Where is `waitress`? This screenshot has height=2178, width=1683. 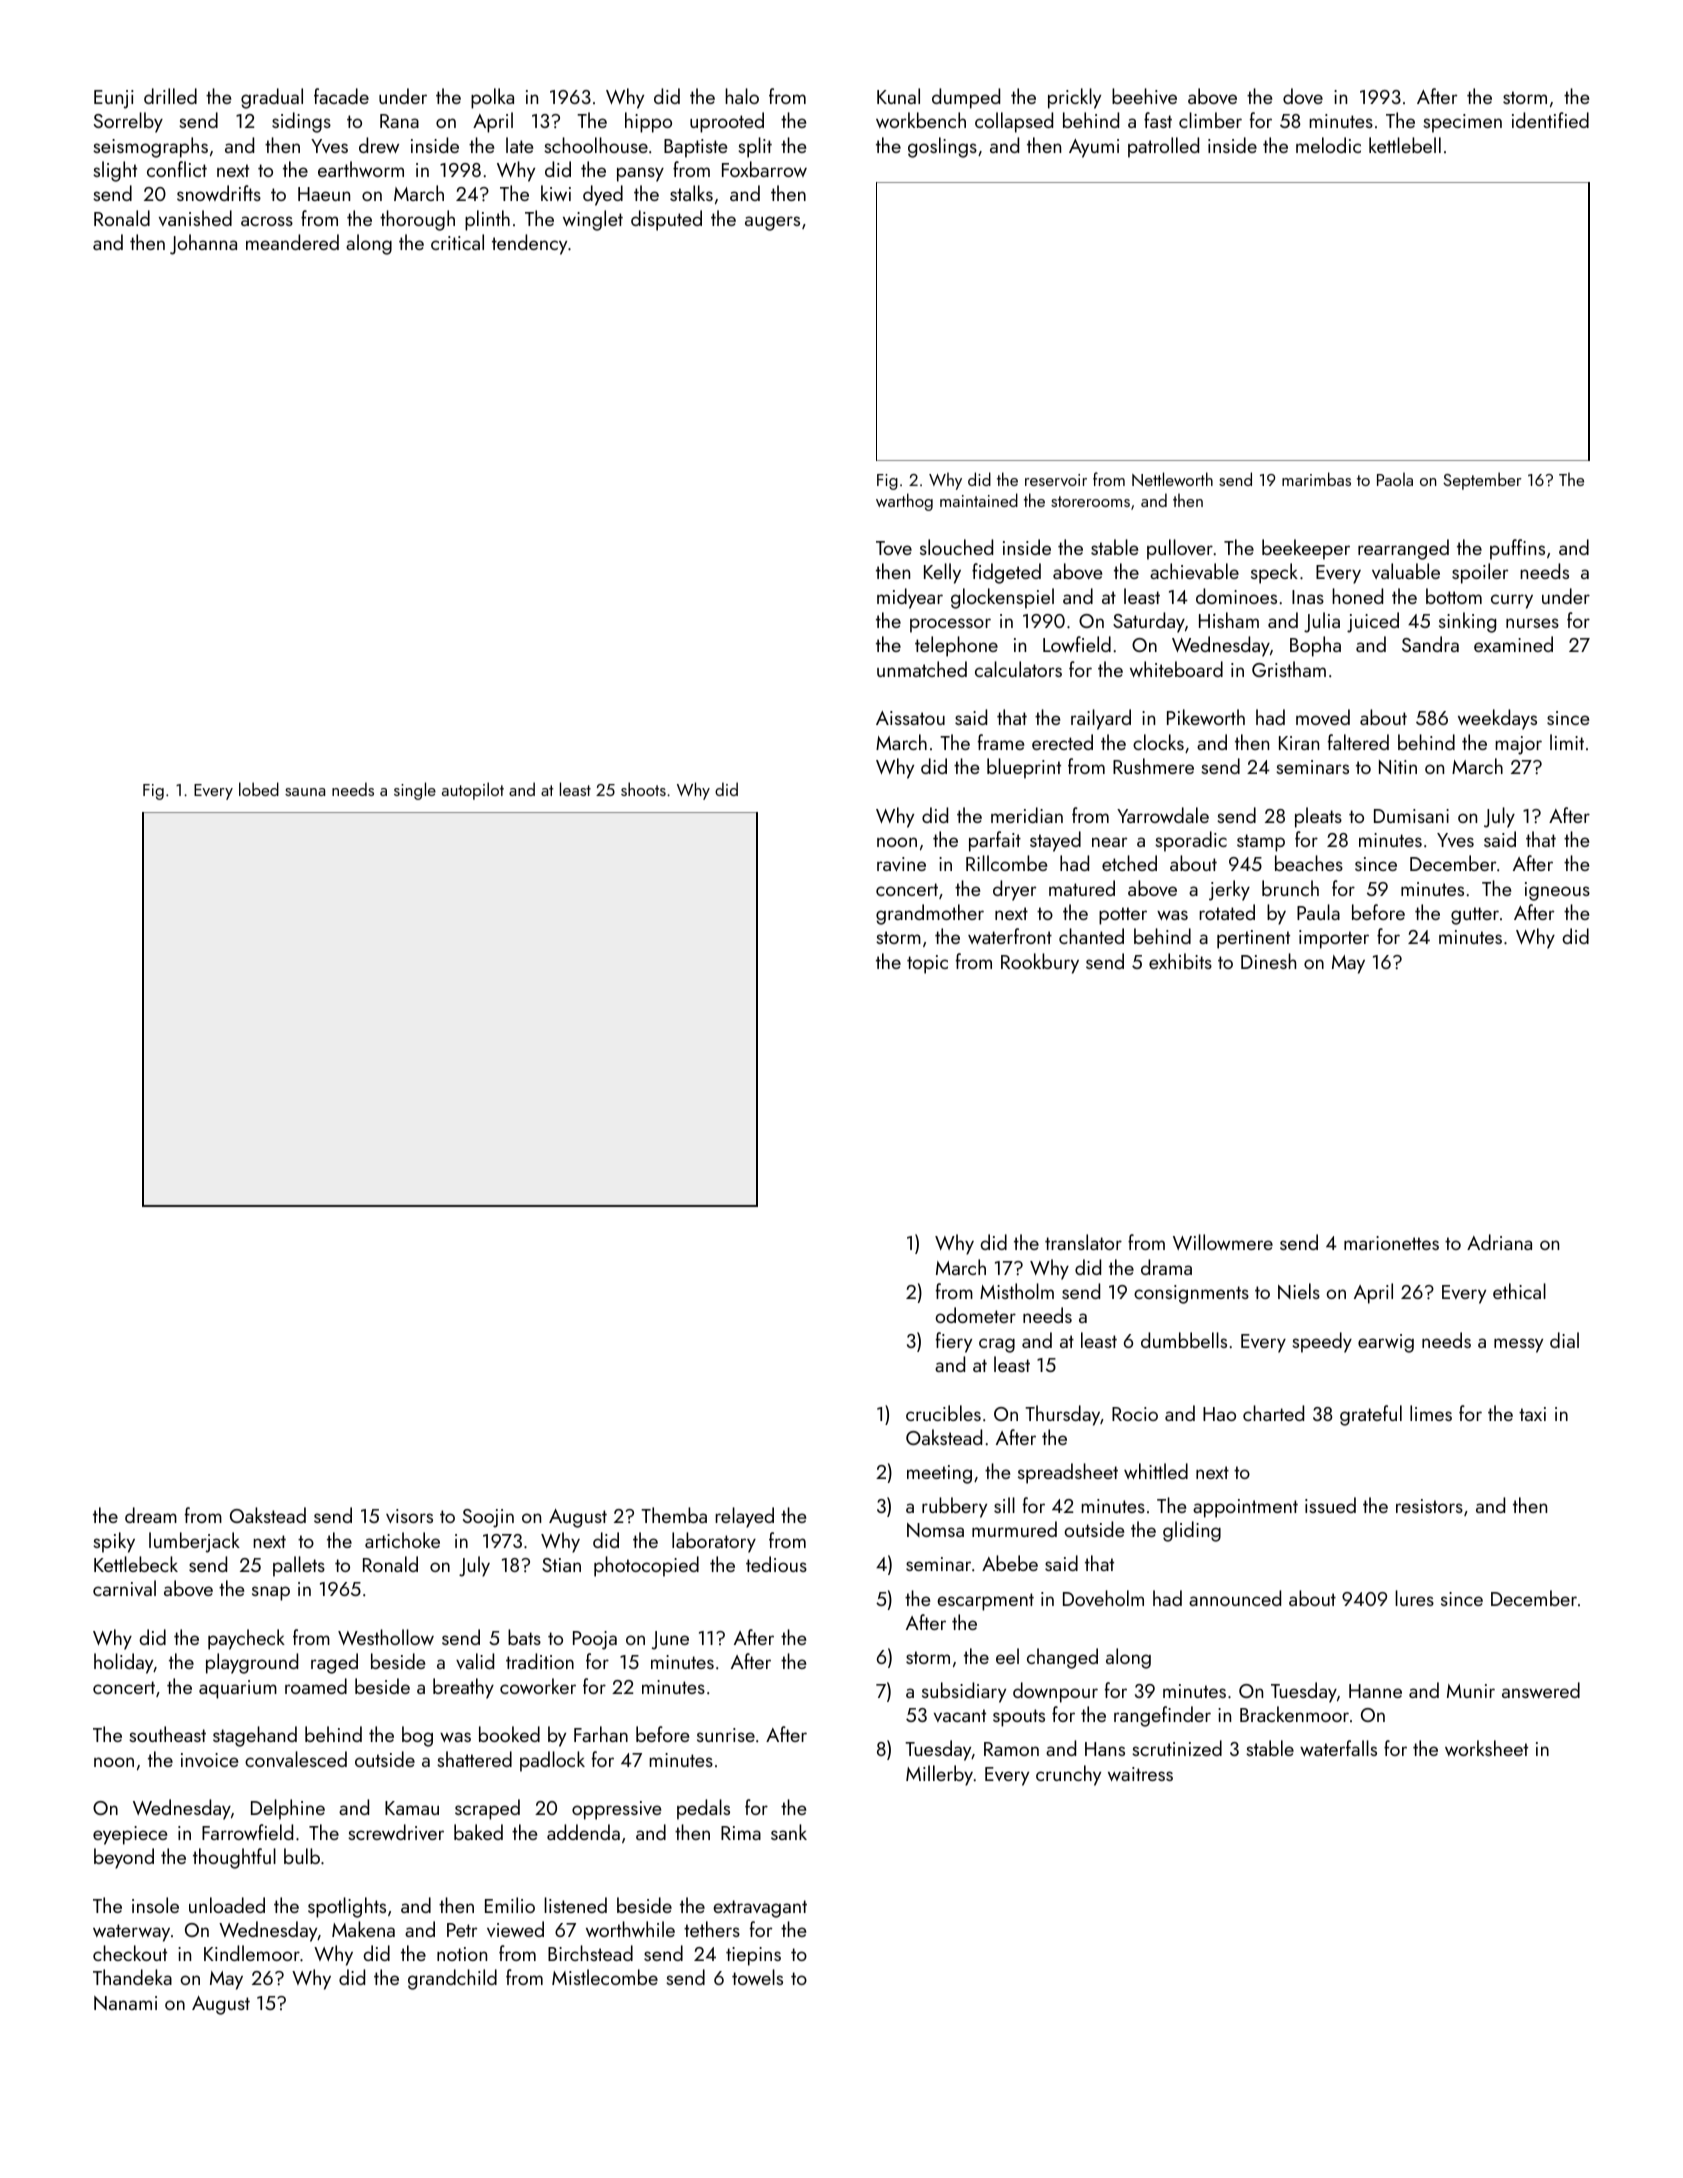
waitress is located at coordinates (1140, 1774).
